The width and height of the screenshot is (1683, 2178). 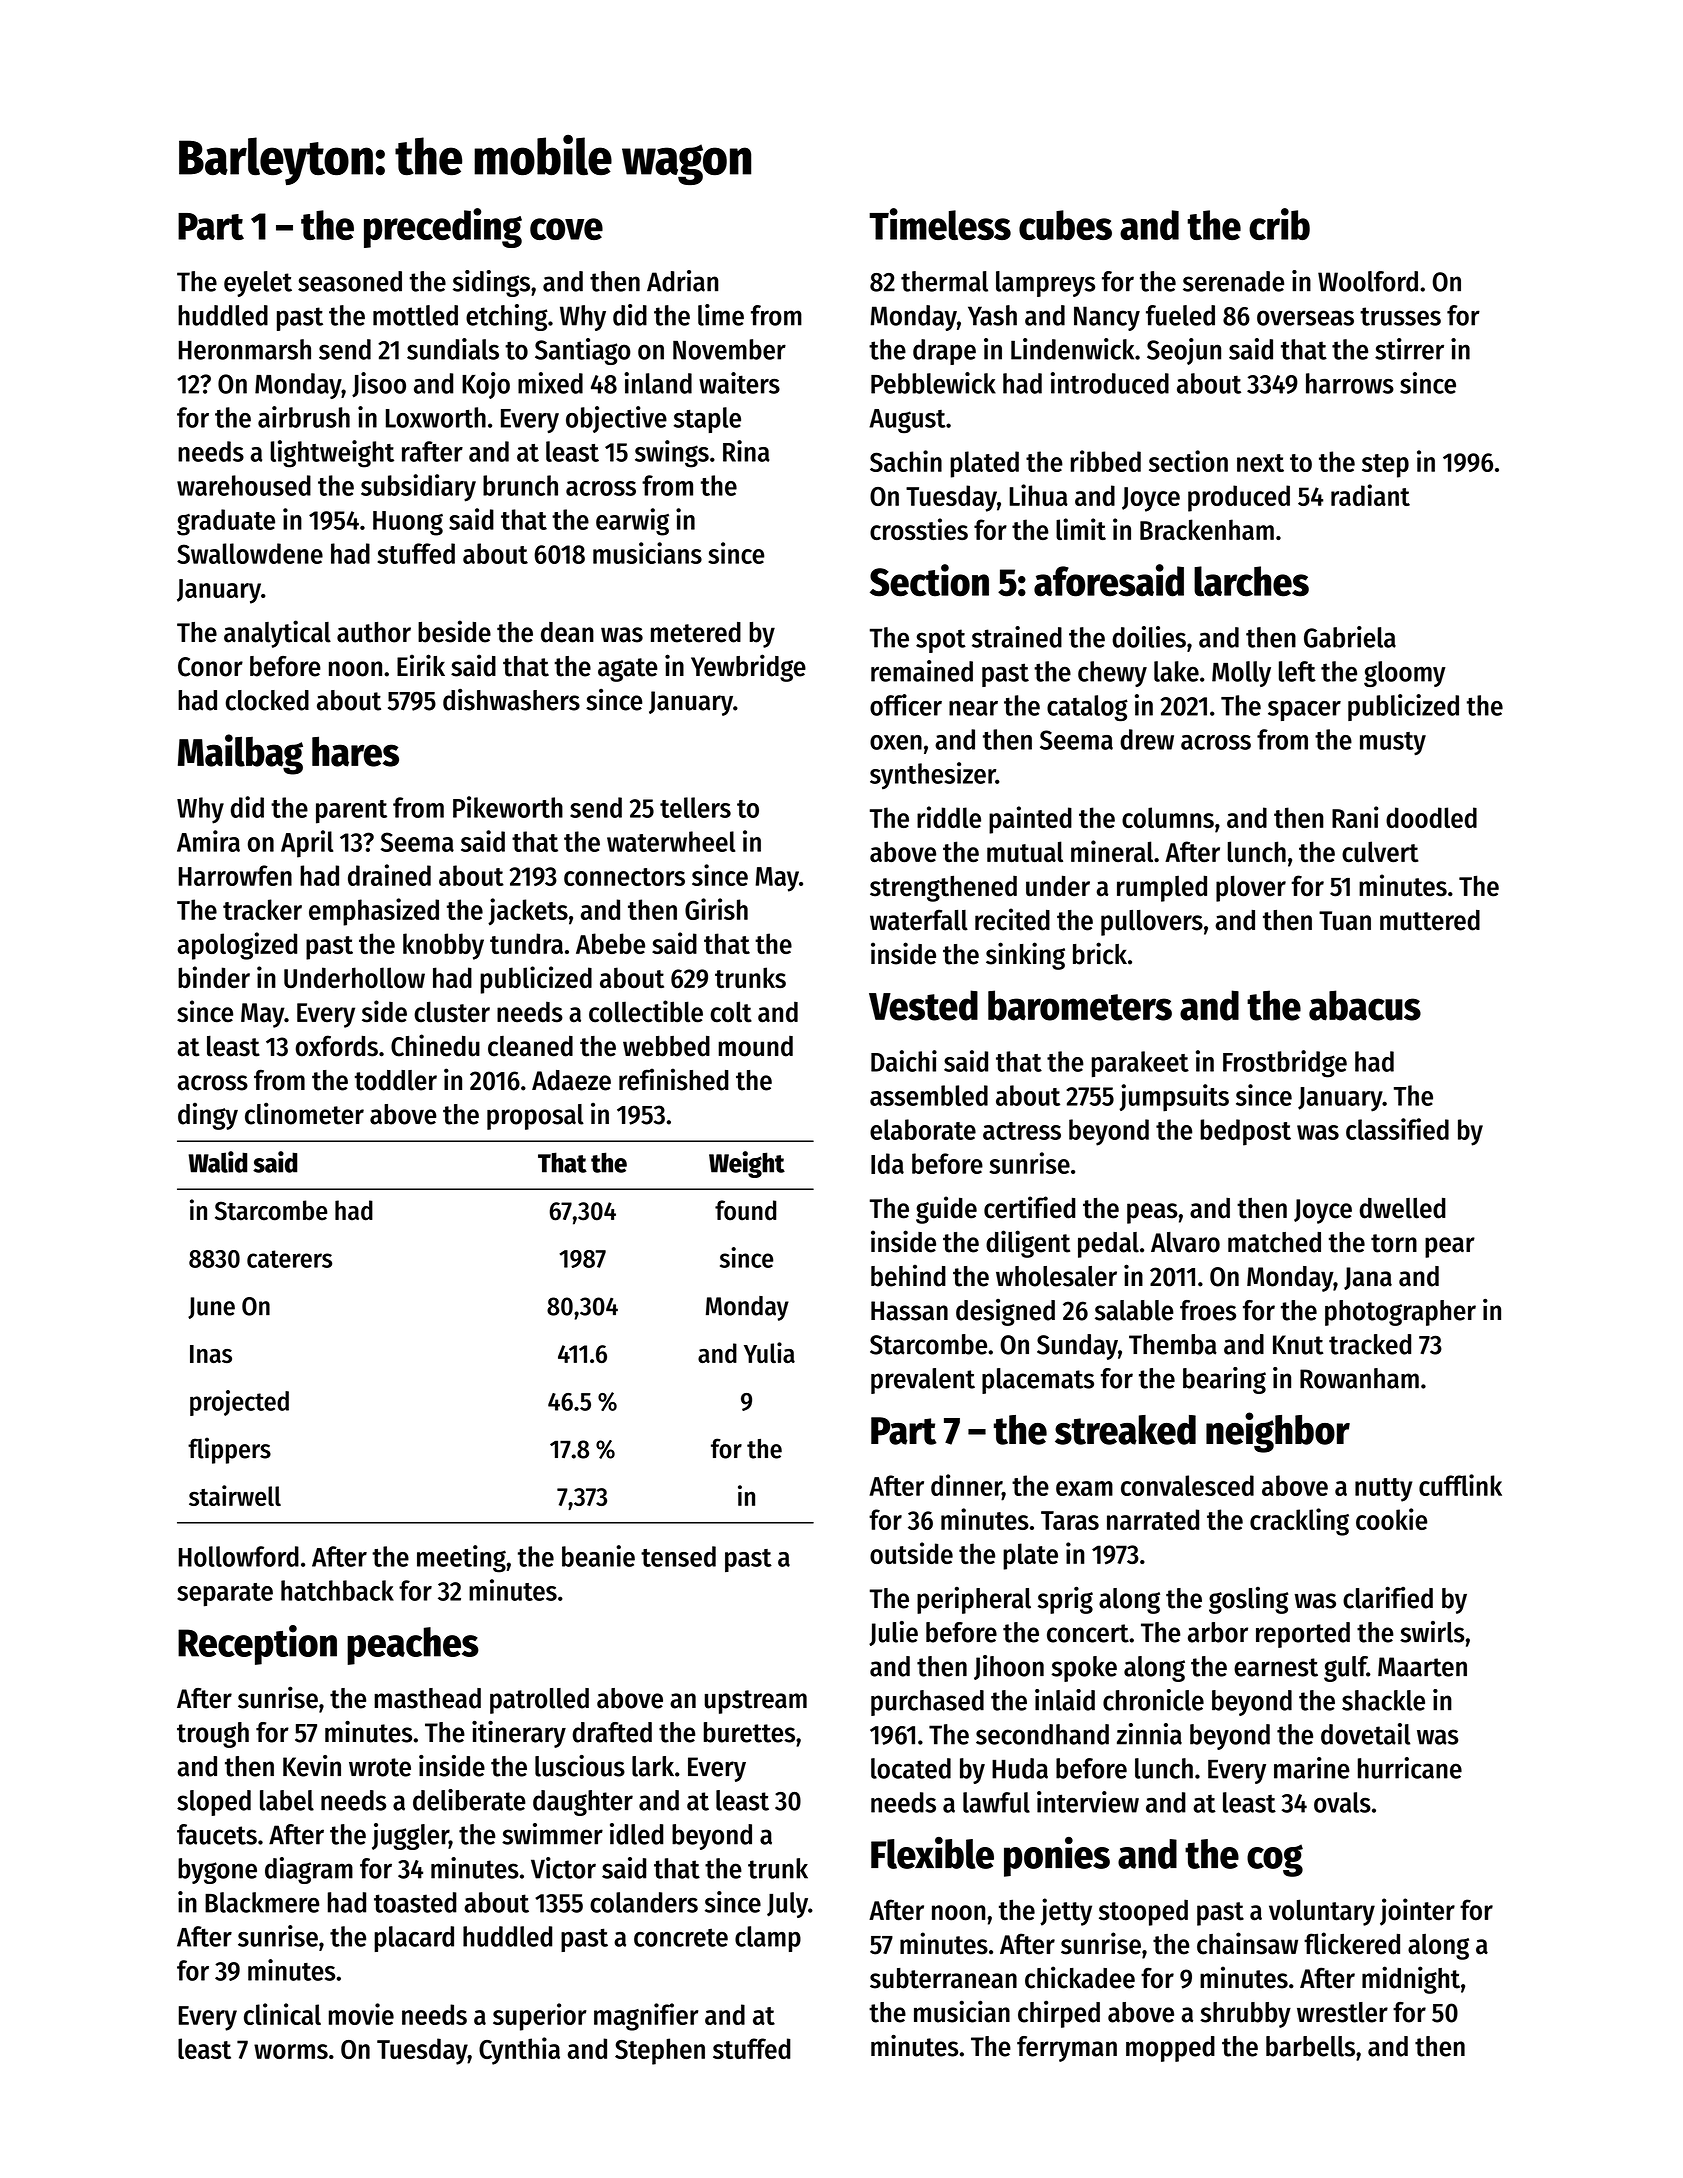 I want to click on preceding, so click(x=443, y=228).
